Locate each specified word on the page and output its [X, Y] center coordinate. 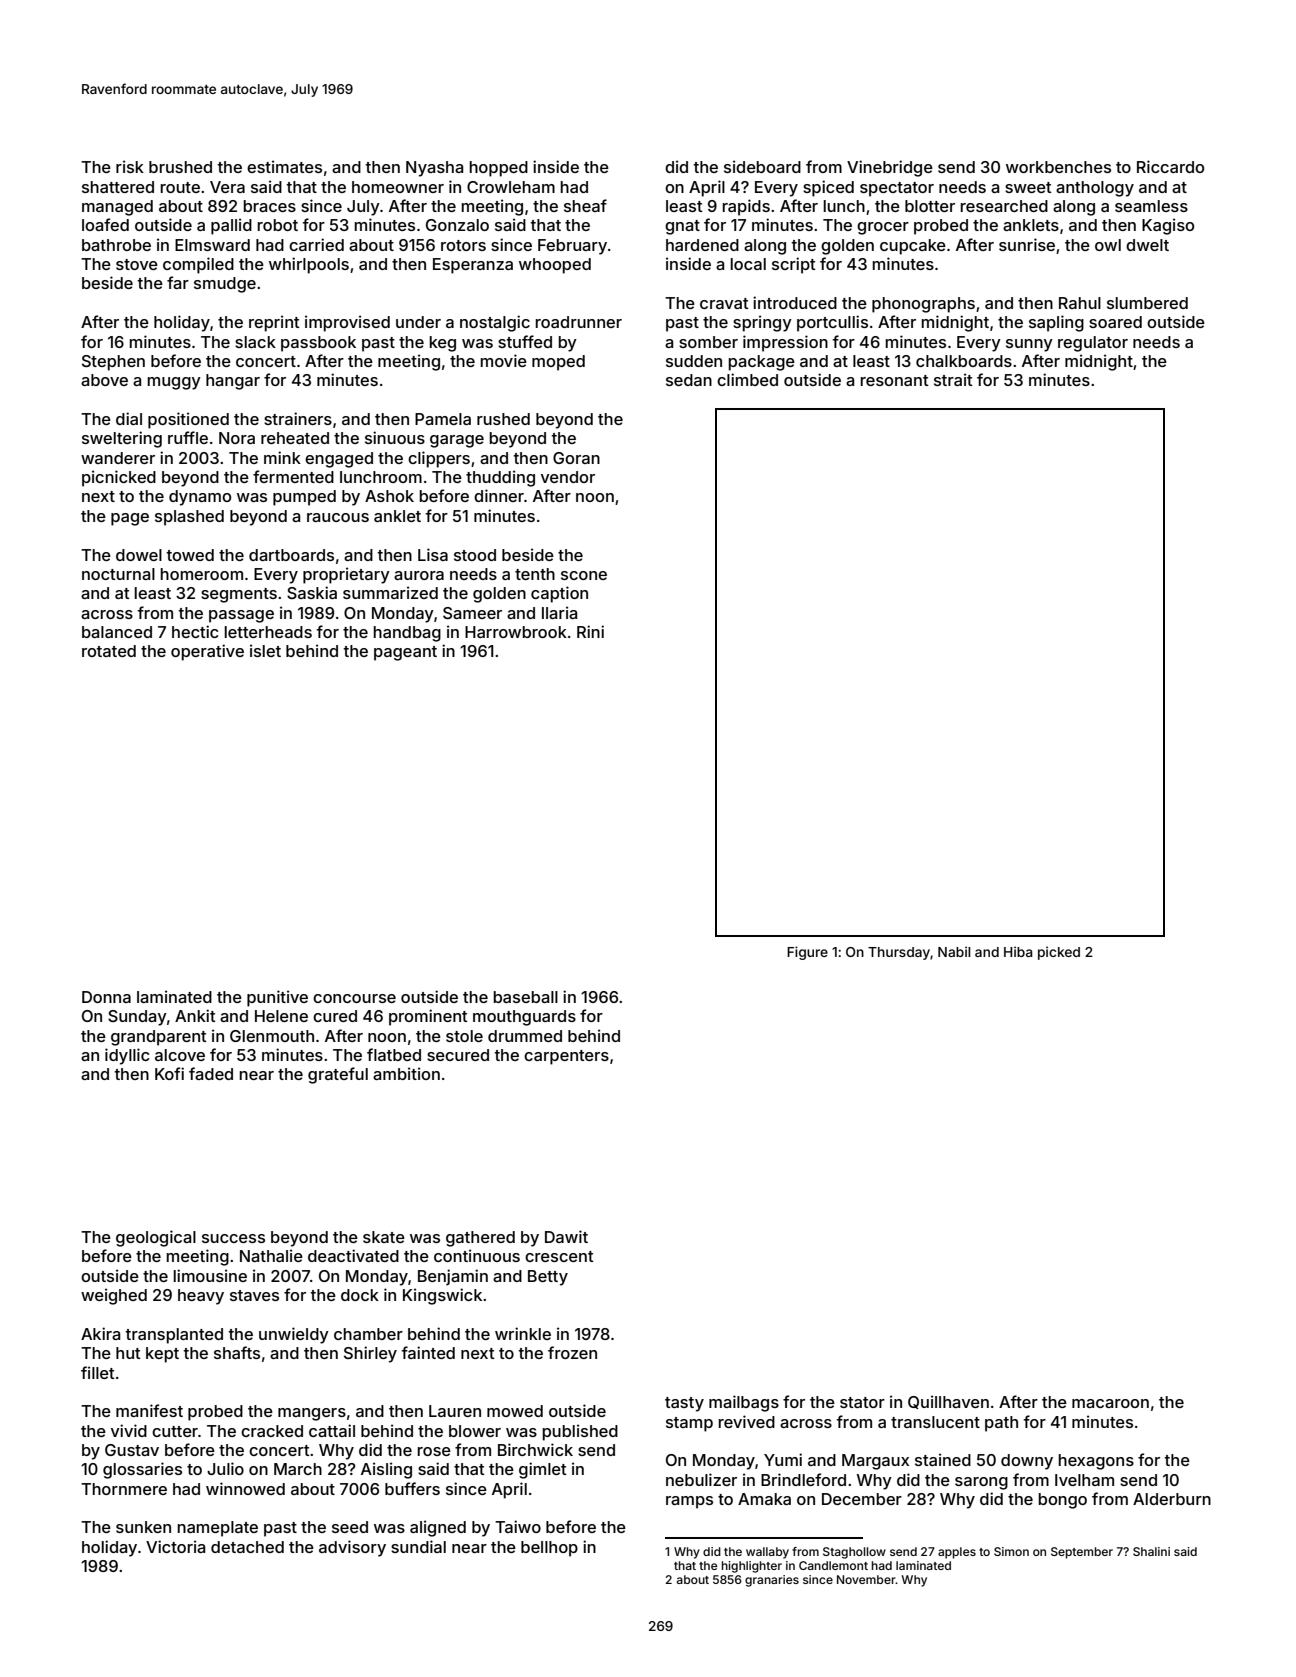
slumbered [1147, 303]
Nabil [954, 951]
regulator [1093, 344]
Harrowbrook [516, 632]
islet [265, 650]
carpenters [566, 1057]
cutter [175, 1431]
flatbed [394, 1054]
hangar [233, 382]
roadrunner [579, 322]
